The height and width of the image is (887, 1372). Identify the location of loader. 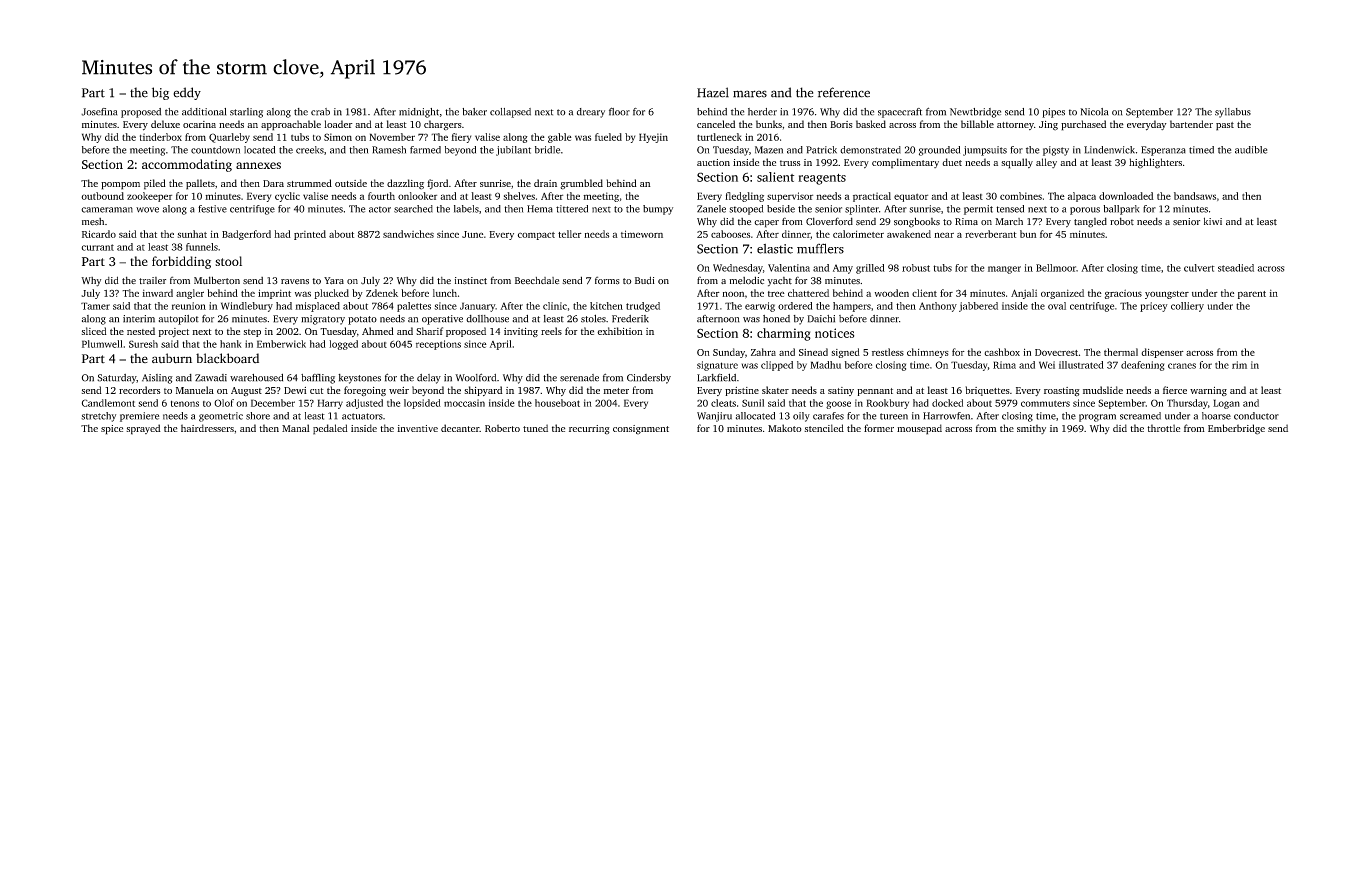
(338, 124).
